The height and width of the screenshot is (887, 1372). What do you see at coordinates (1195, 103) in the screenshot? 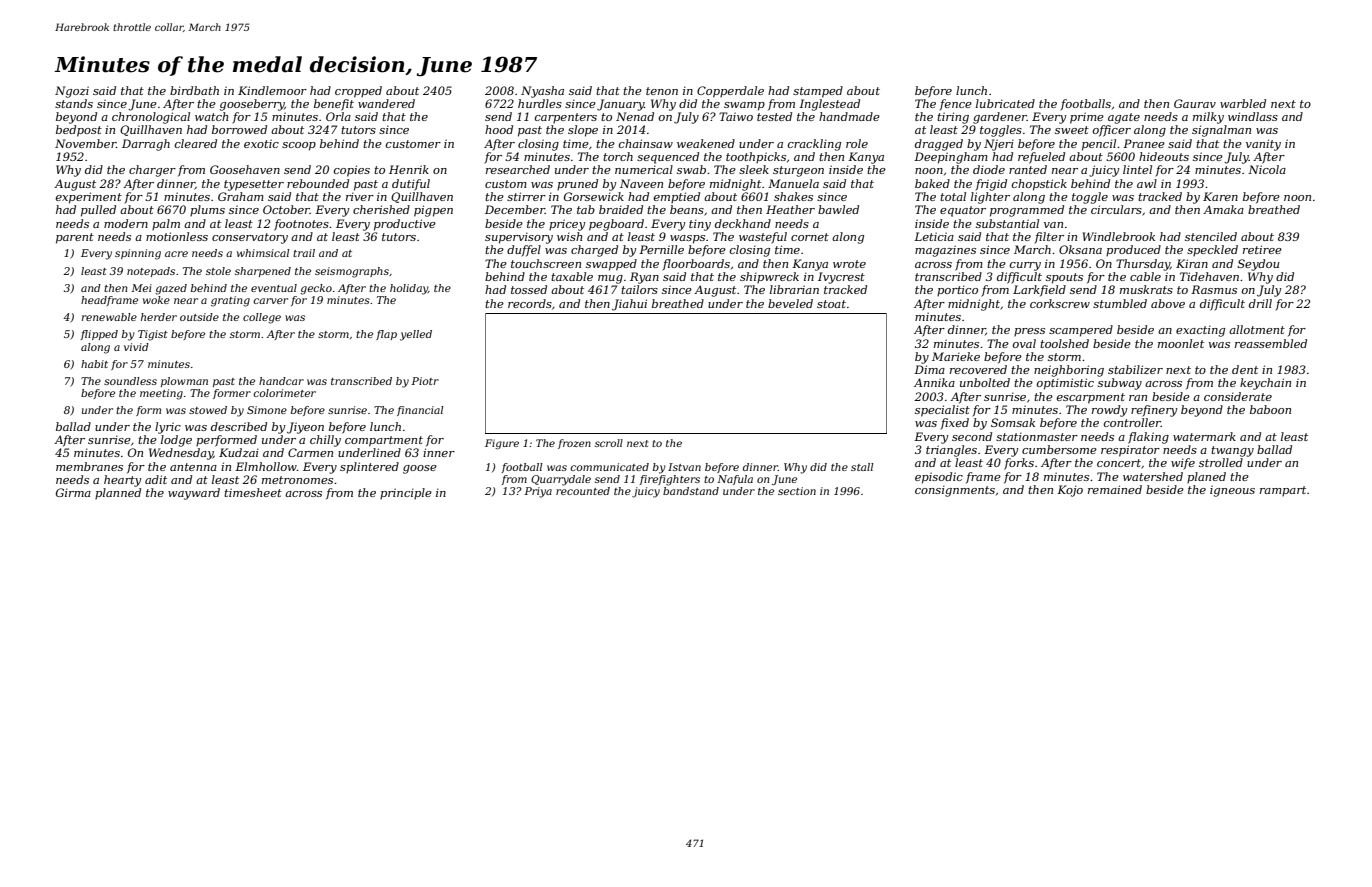
I see `Gaurav` at bounding box center [1195, 103].
